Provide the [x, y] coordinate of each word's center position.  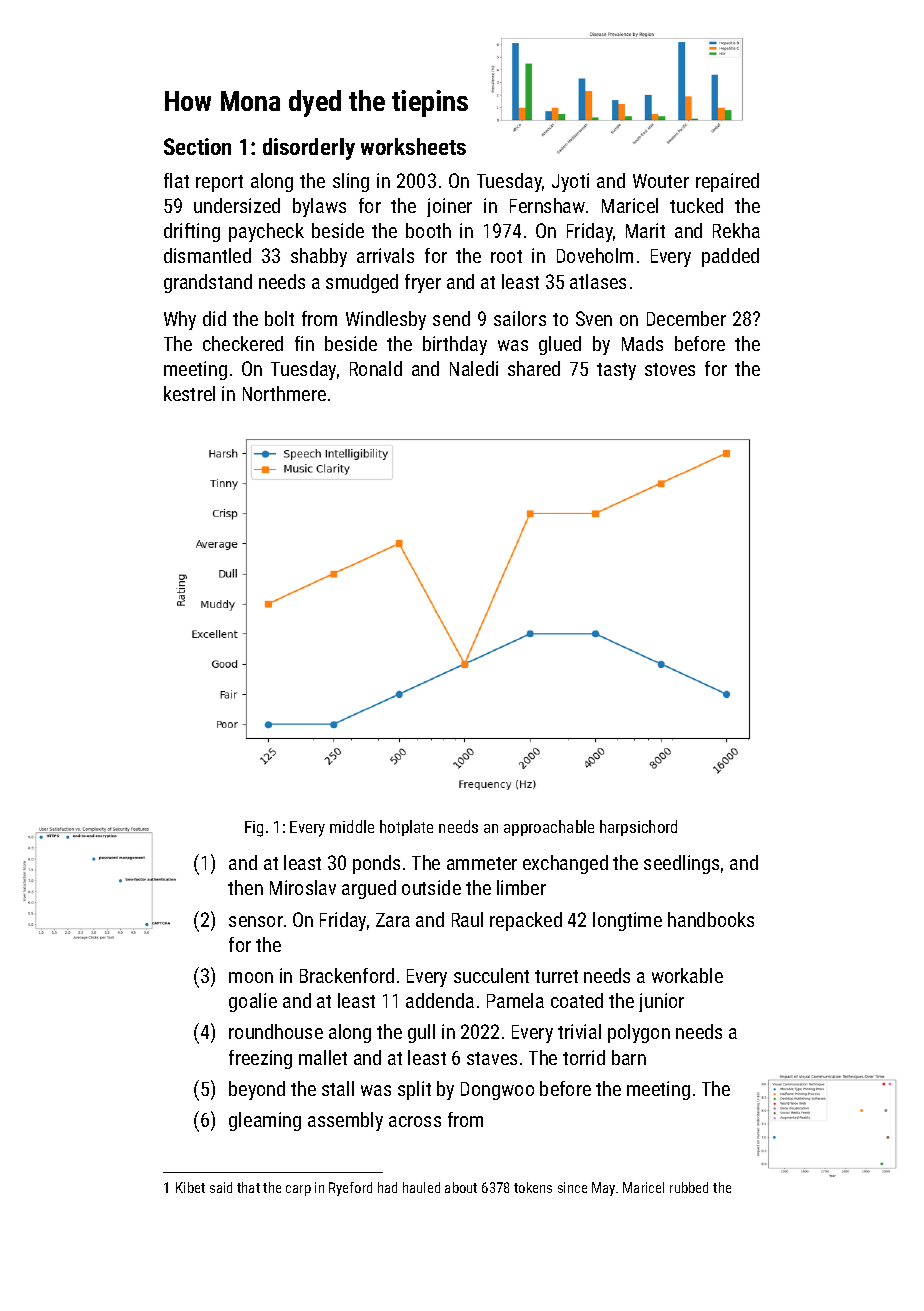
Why [180, 320]
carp [298, 1190]
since [572, 1187]
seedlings [681, 864]
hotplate [406, 828]
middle [352, 826]
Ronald [376, 368]
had [387, 1187]
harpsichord [638, 828]
